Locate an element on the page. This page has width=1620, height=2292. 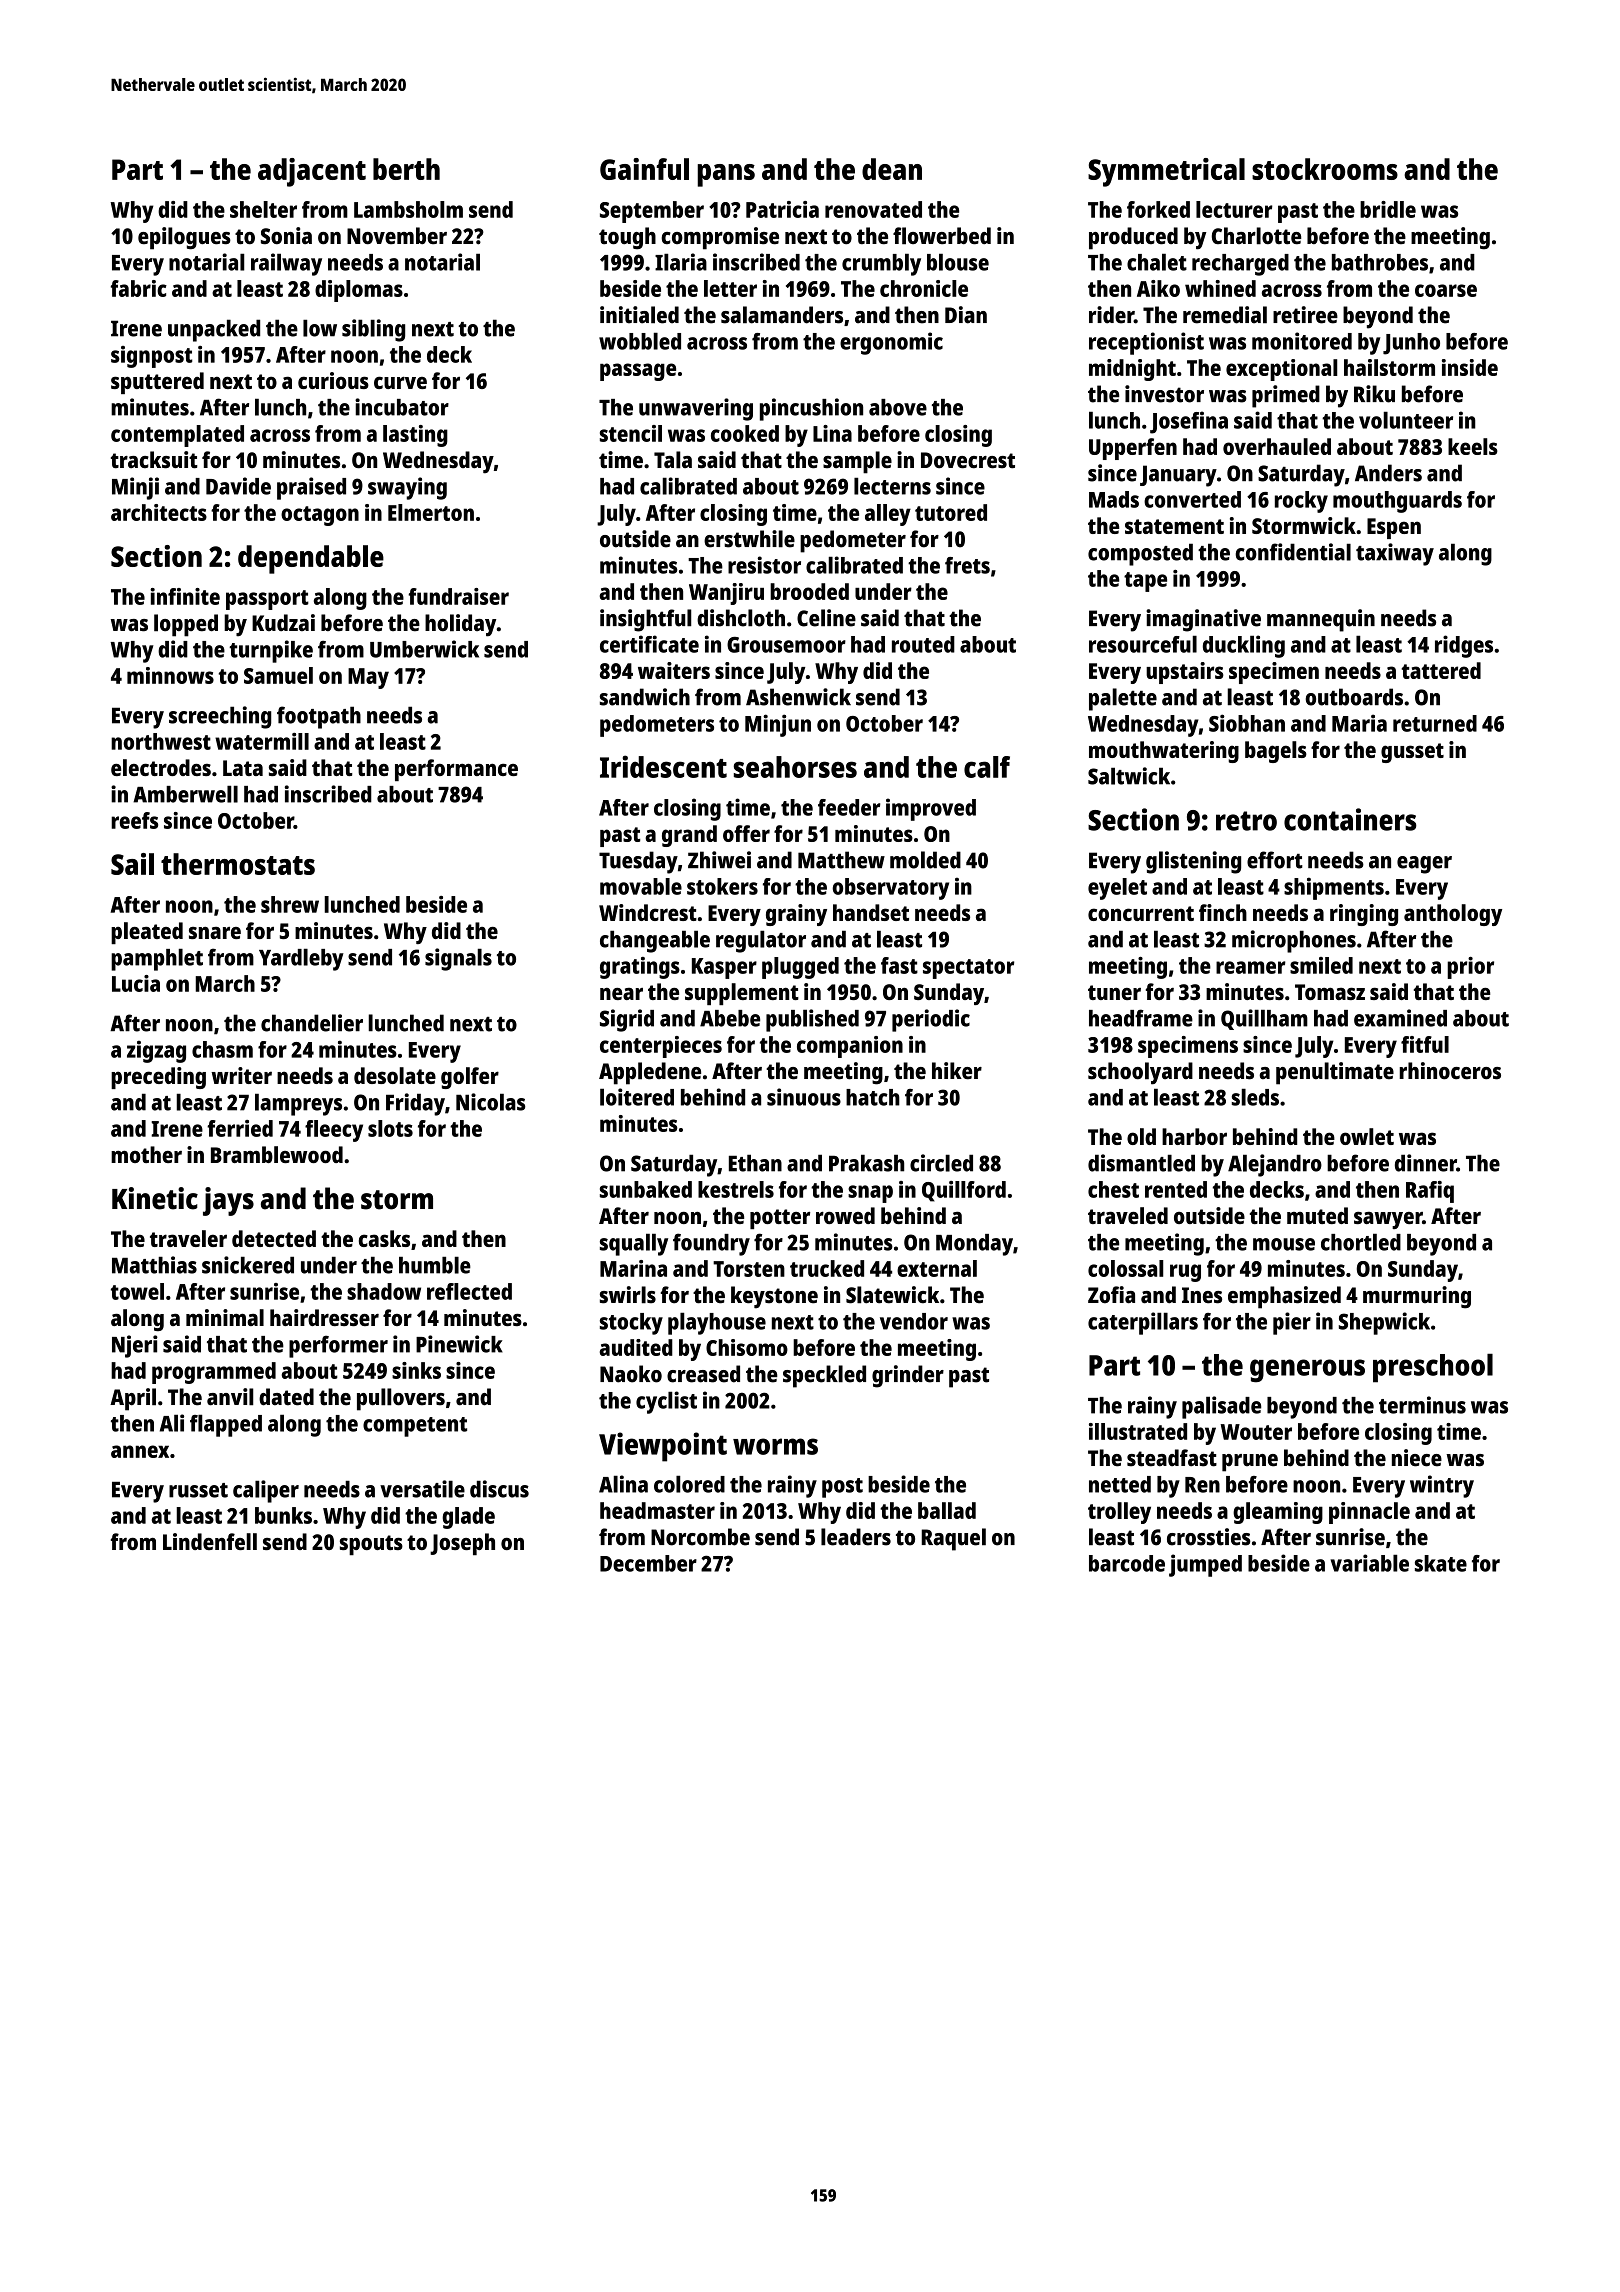
coarse is located at coordinates (1446, 290).
